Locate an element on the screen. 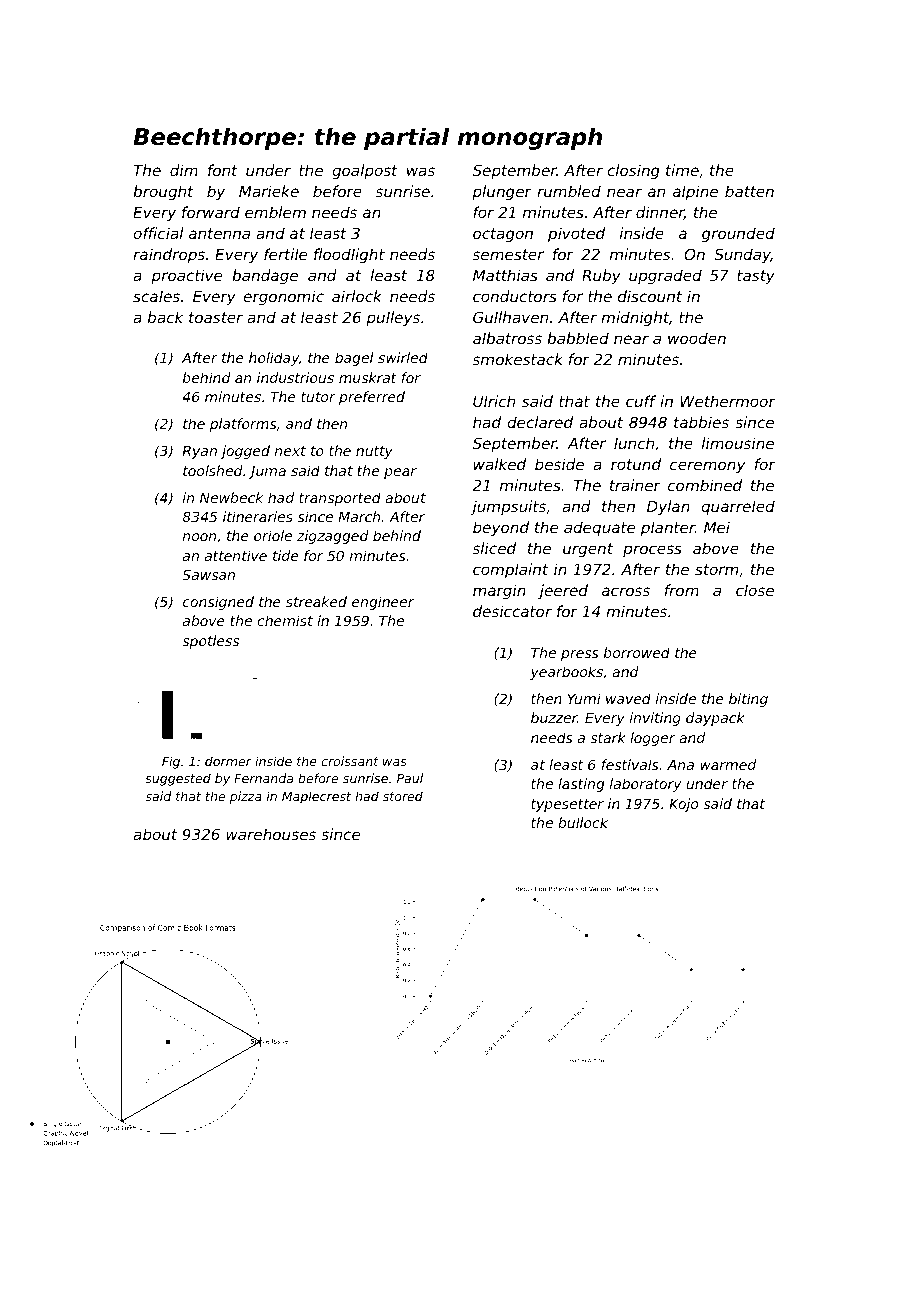  emblem is located at coordinates (275, 212).
